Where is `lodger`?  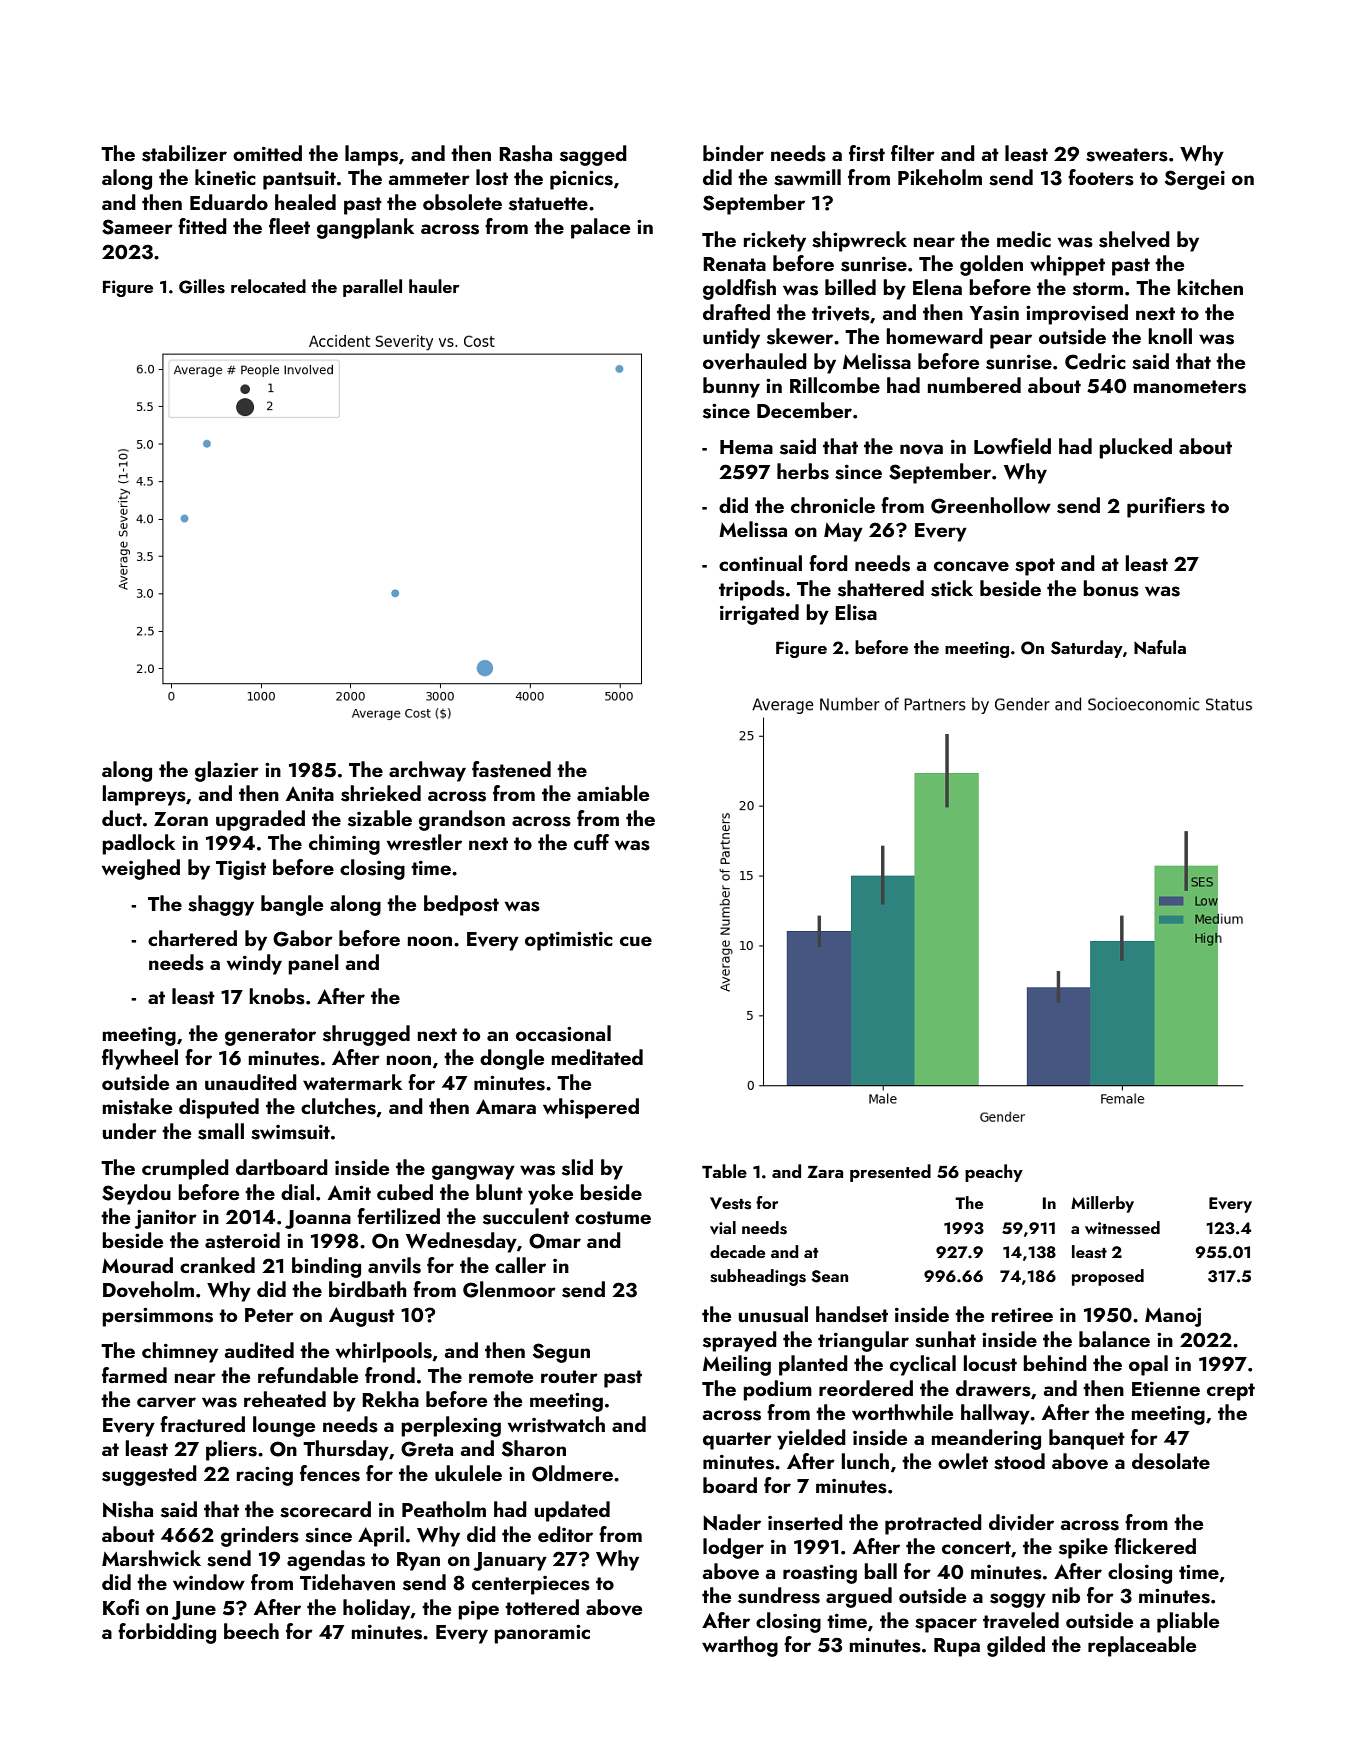
lodger is located at coordinates (733, 1548).
